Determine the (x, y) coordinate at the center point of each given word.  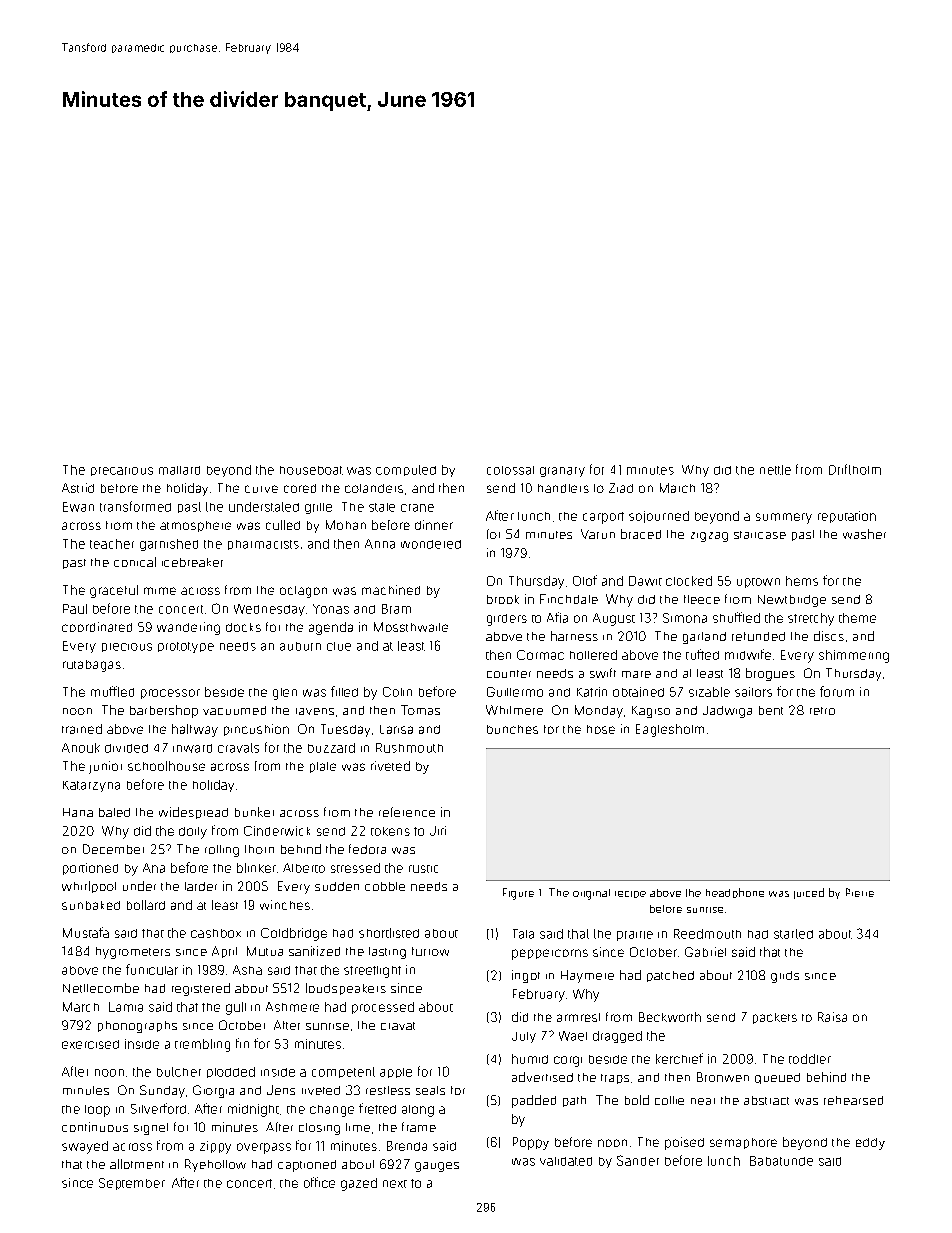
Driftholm (855, 469)
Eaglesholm (670, 730)
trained (82, 729)
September (132, 1184)
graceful (114, 591)
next (395, 1184)
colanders (374, 488)
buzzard (331, 748)
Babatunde (781, 1161)
